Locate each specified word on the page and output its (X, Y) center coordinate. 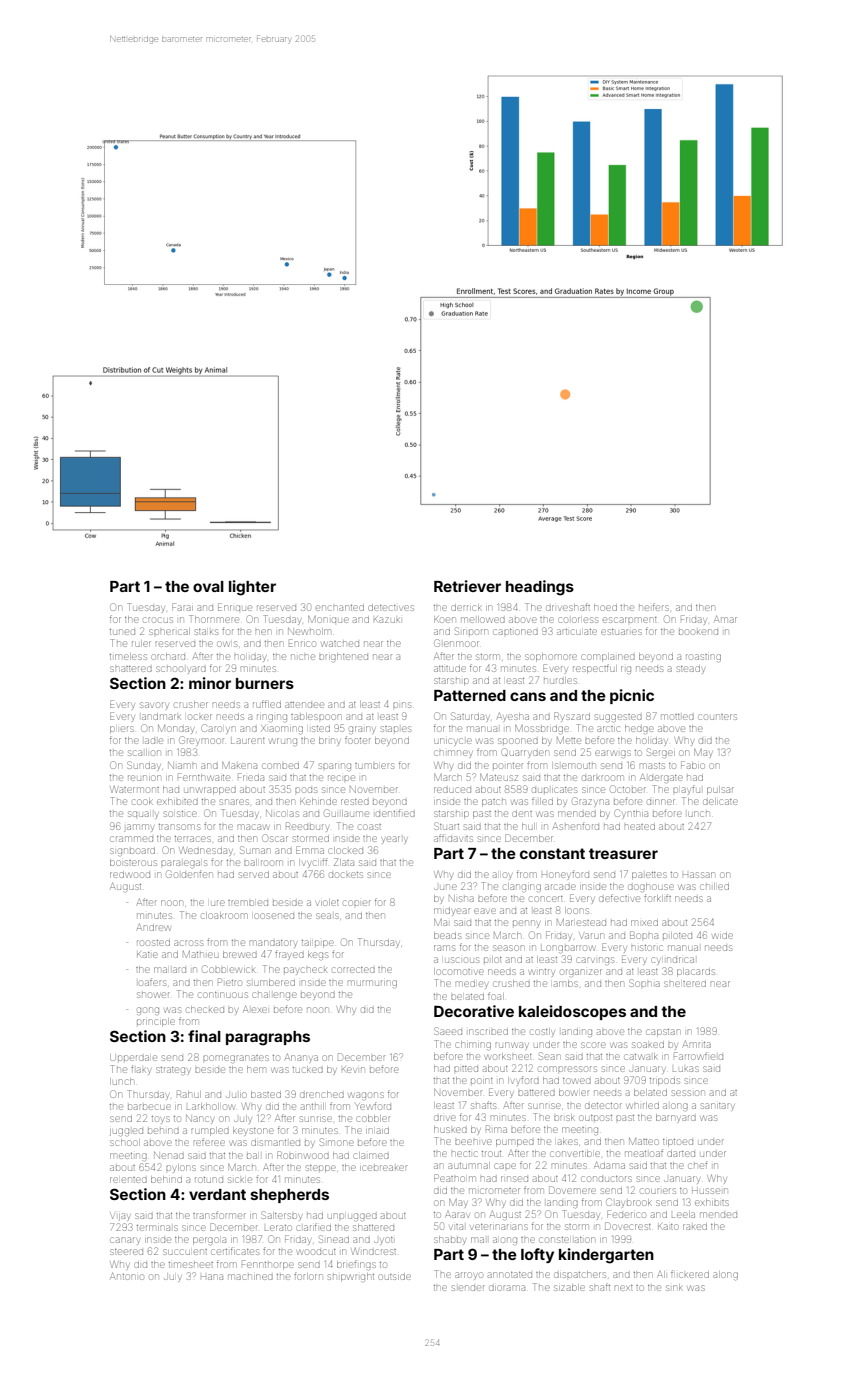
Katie (147, 955)
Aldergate (661, 778)
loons (577, 910)
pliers (121, 730)
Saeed (448, 1031)
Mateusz (499, 777)
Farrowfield (698, 1056)
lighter (252, 588)
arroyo (469, 1276)
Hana (212, 1277)
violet (328, 902)
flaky (140, 1071)
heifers (653, 607)
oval (208, 586)
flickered (690, 1274)
